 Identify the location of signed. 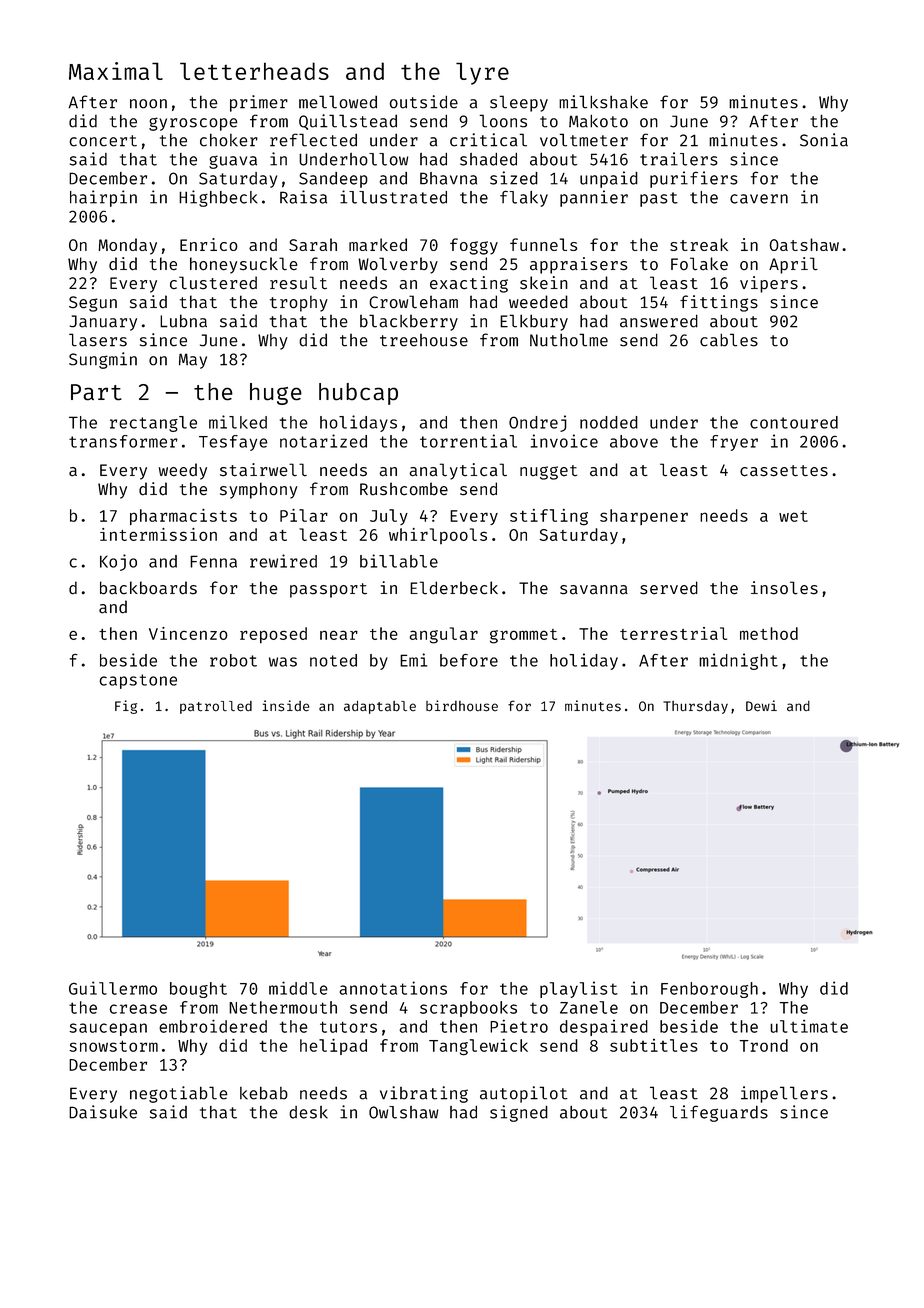
(519, 1113).
